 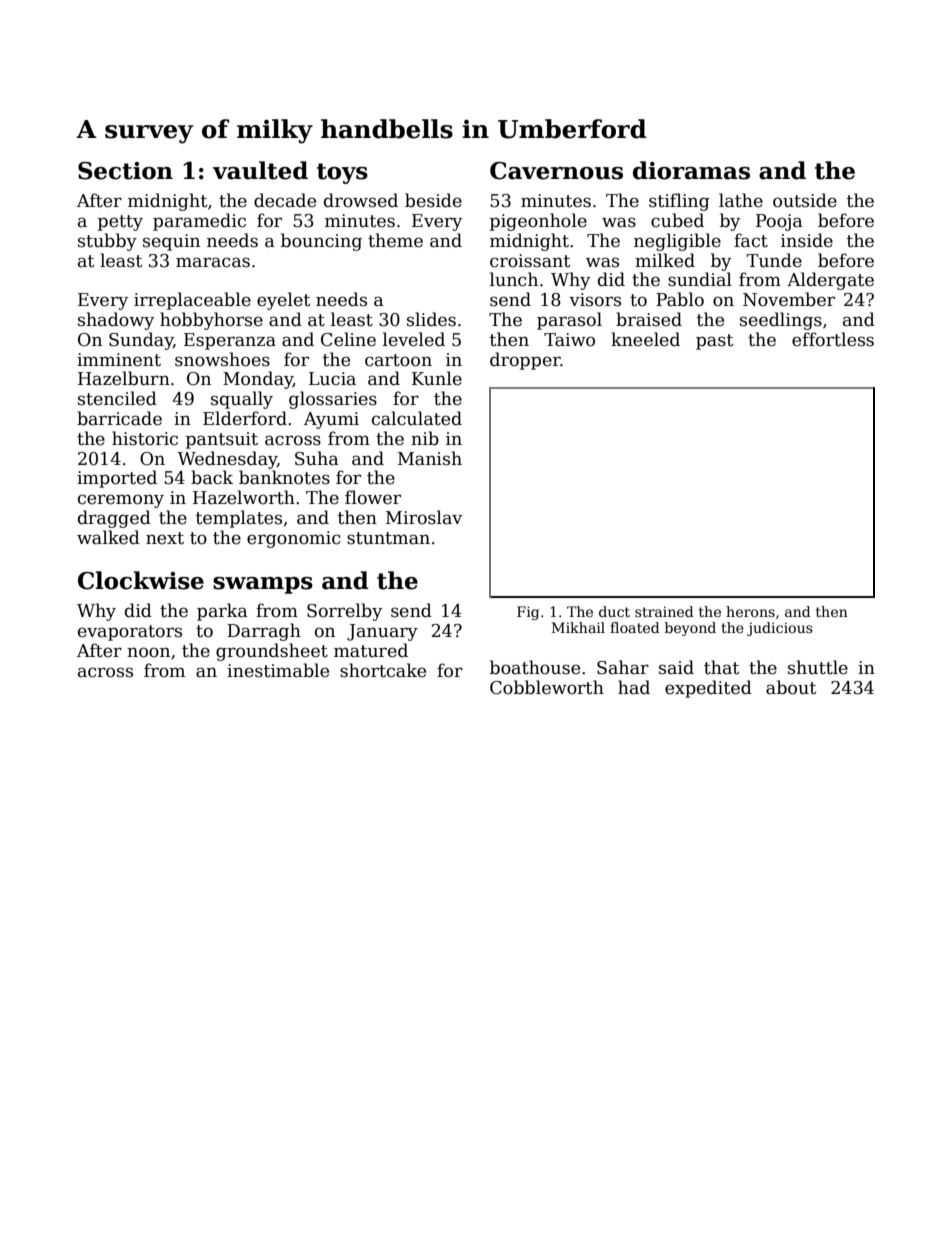 What do you see at coordinates (556, 171) in the page?
I see `Cavernous` at bounding box center [556, 171].
